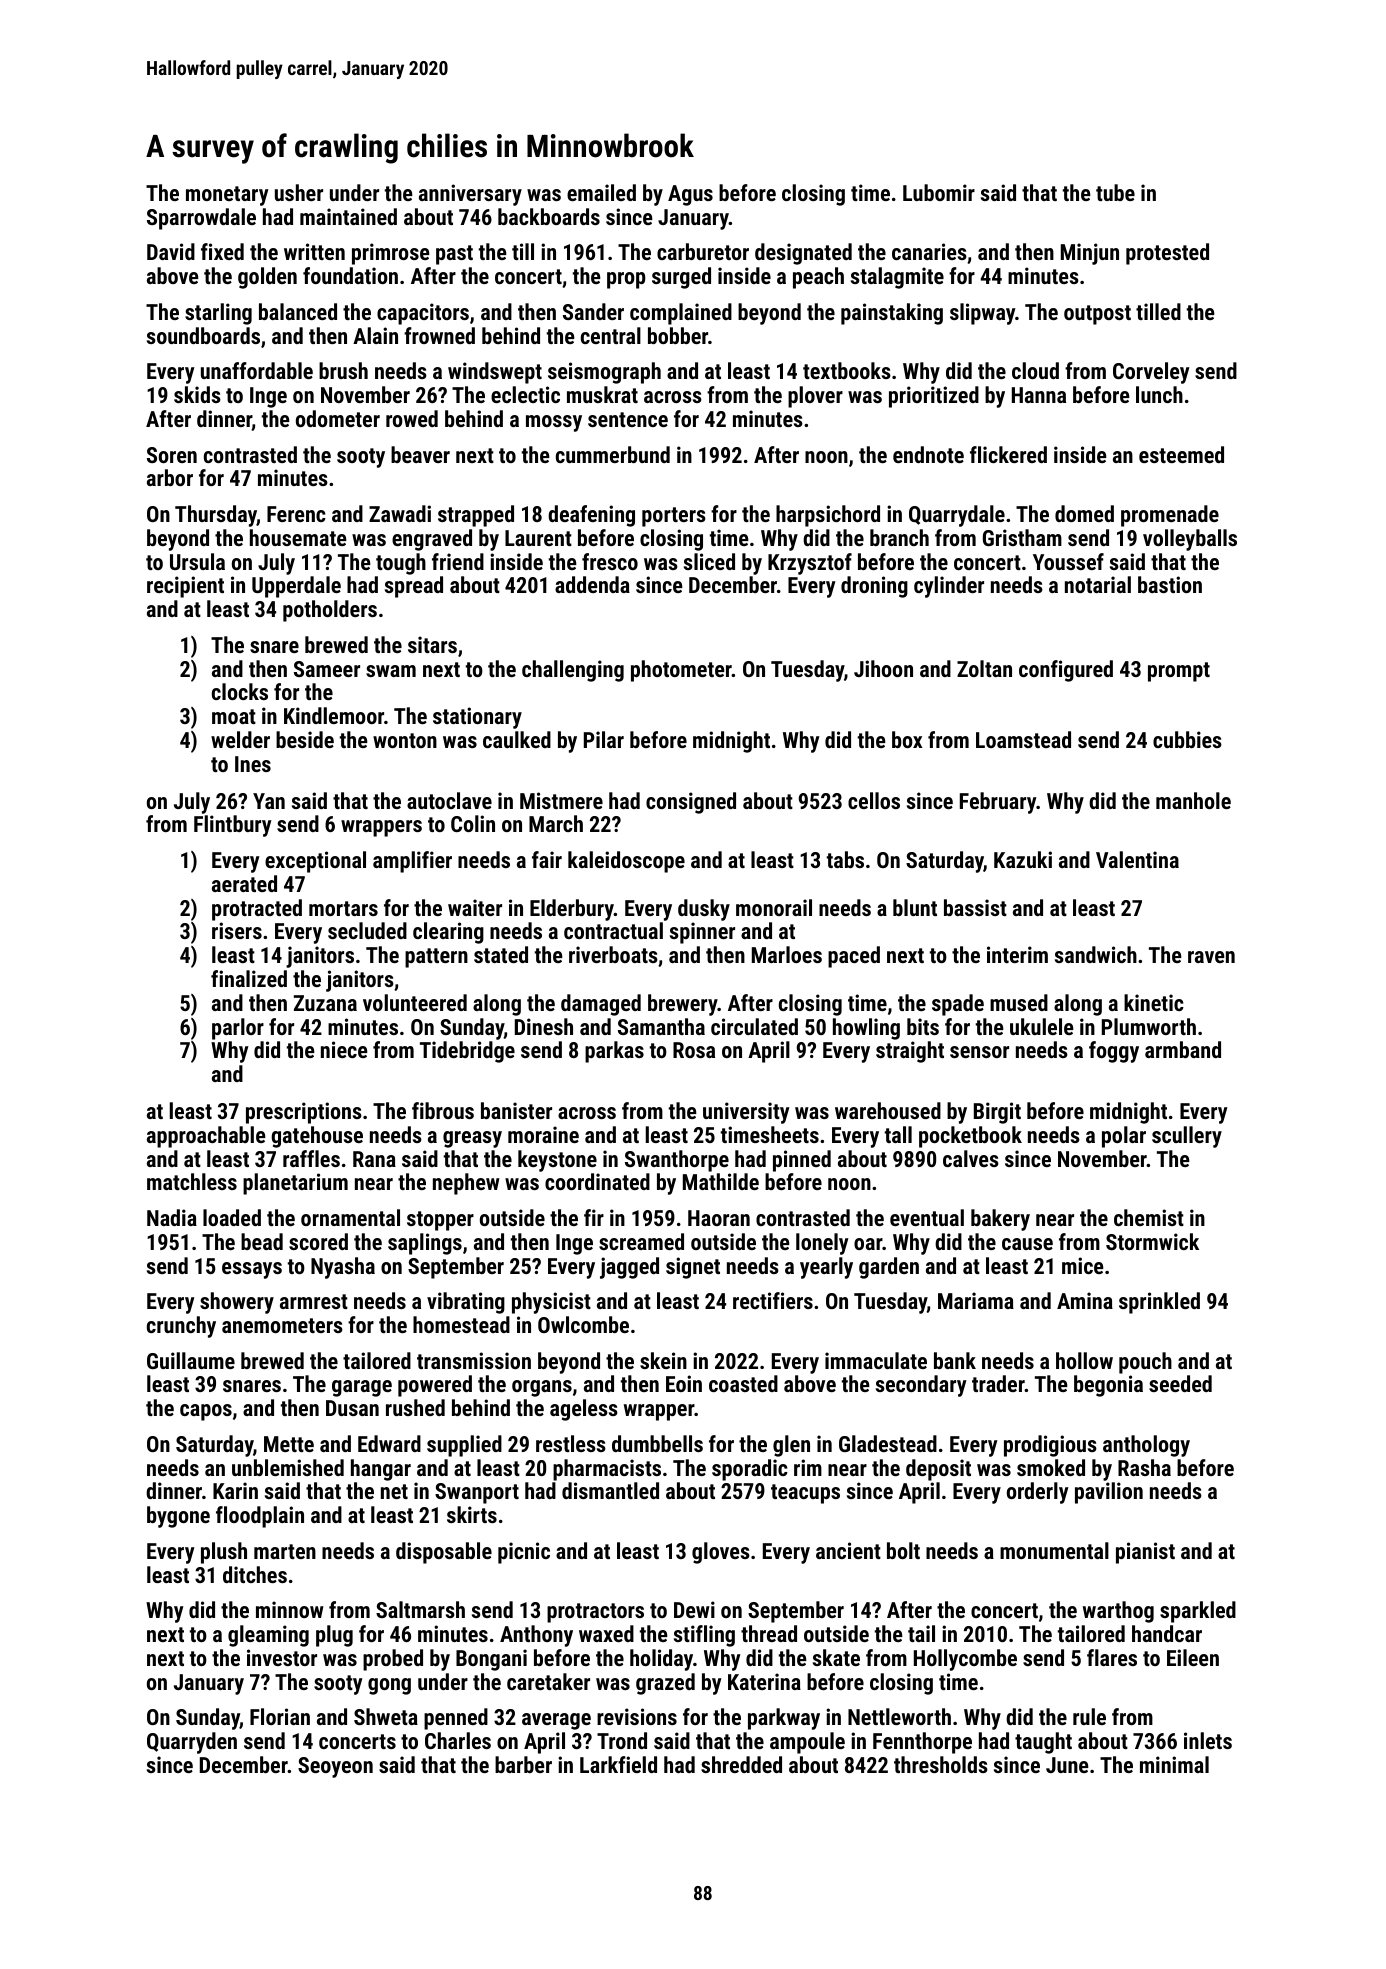 This image has height=1969, width=1386. I want to click on Colin, so click(473, 823).
